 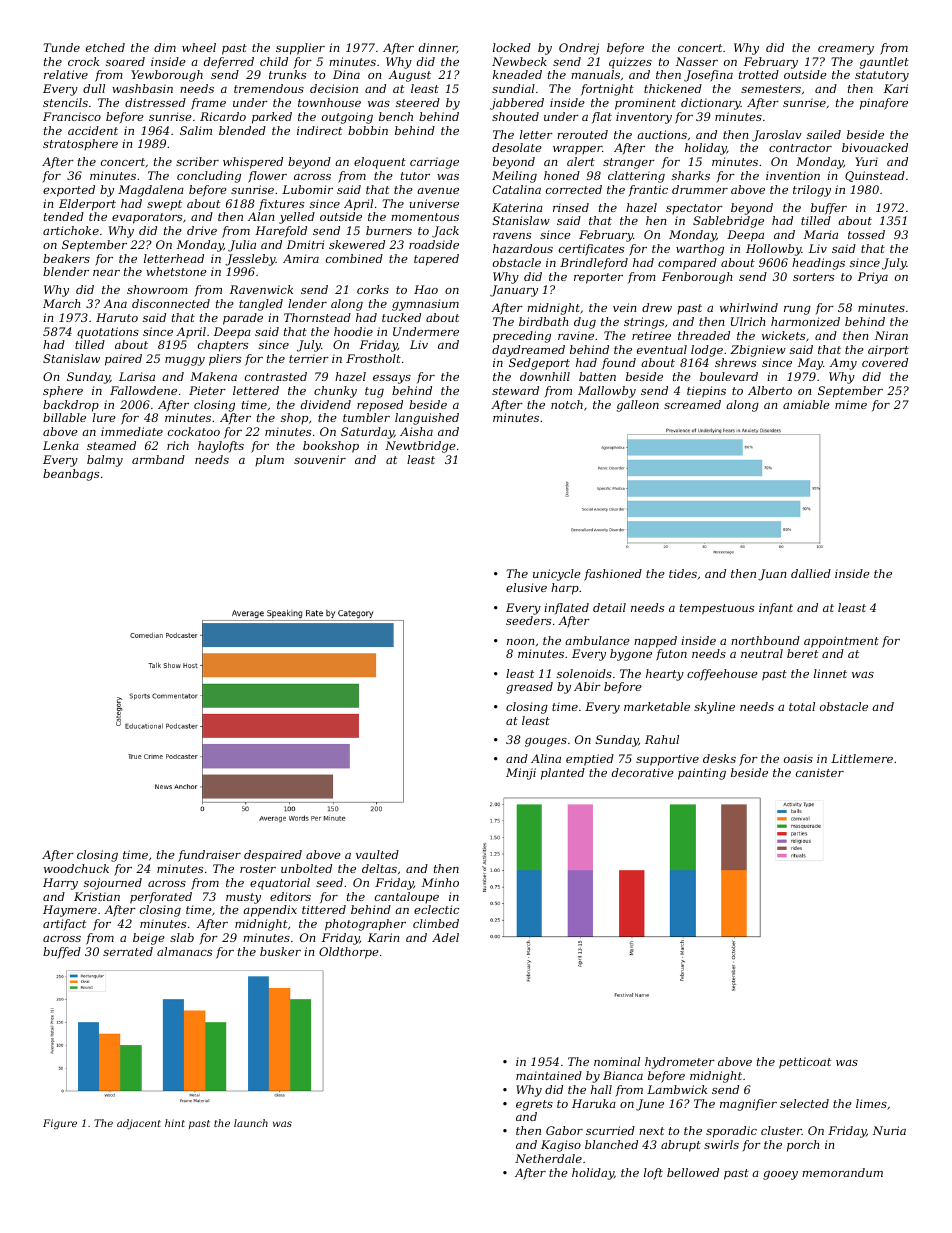 What do you see at coordinates (199, 47) in the screenshot?
I see `wheel` at bounding box center [199, 47].
